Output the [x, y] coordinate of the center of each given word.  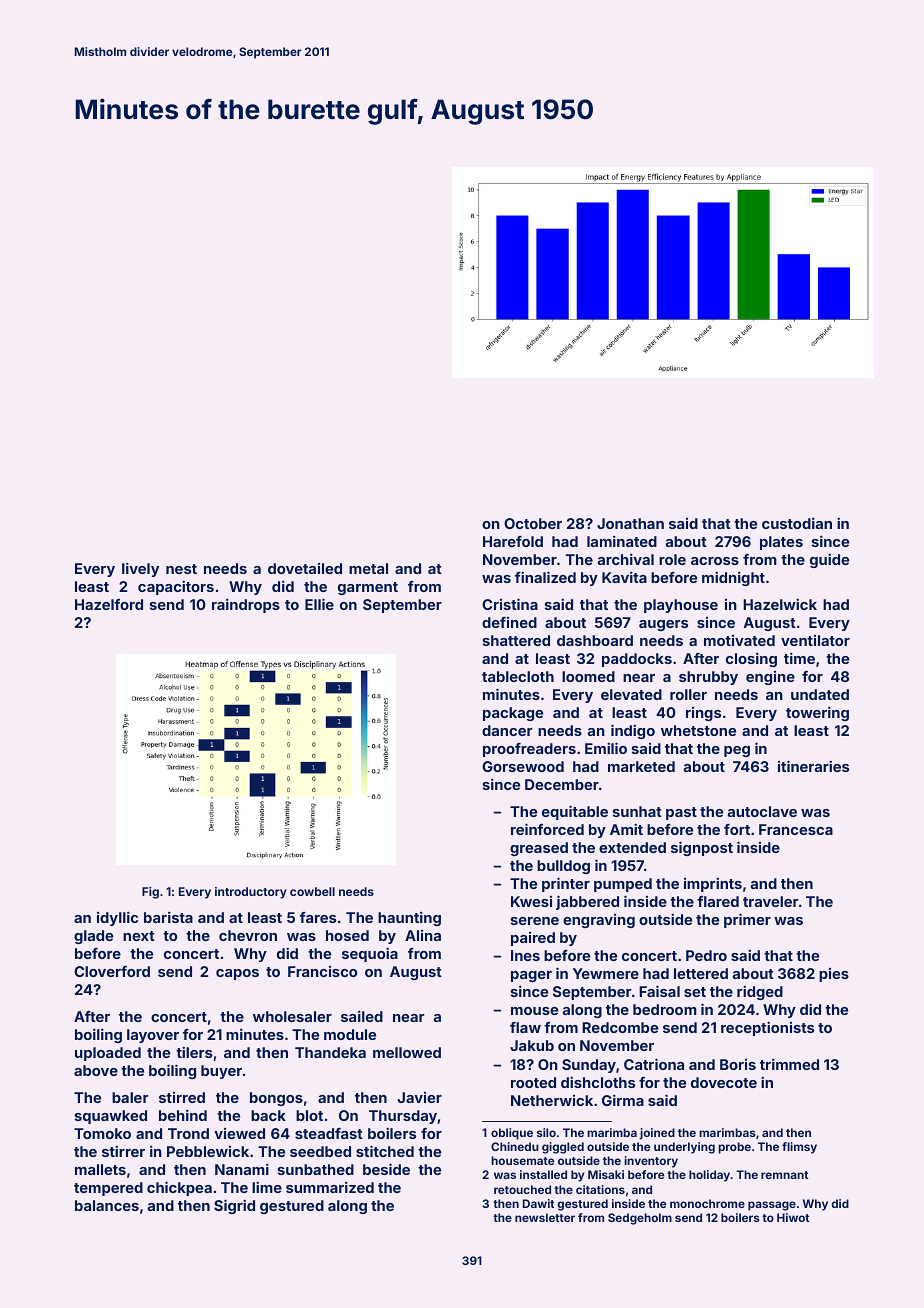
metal [368, 568]
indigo [633, 731]
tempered [108, 1189]
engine [770, 678]
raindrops [246, 605]
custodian [797, 523]
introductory [251, 893]
